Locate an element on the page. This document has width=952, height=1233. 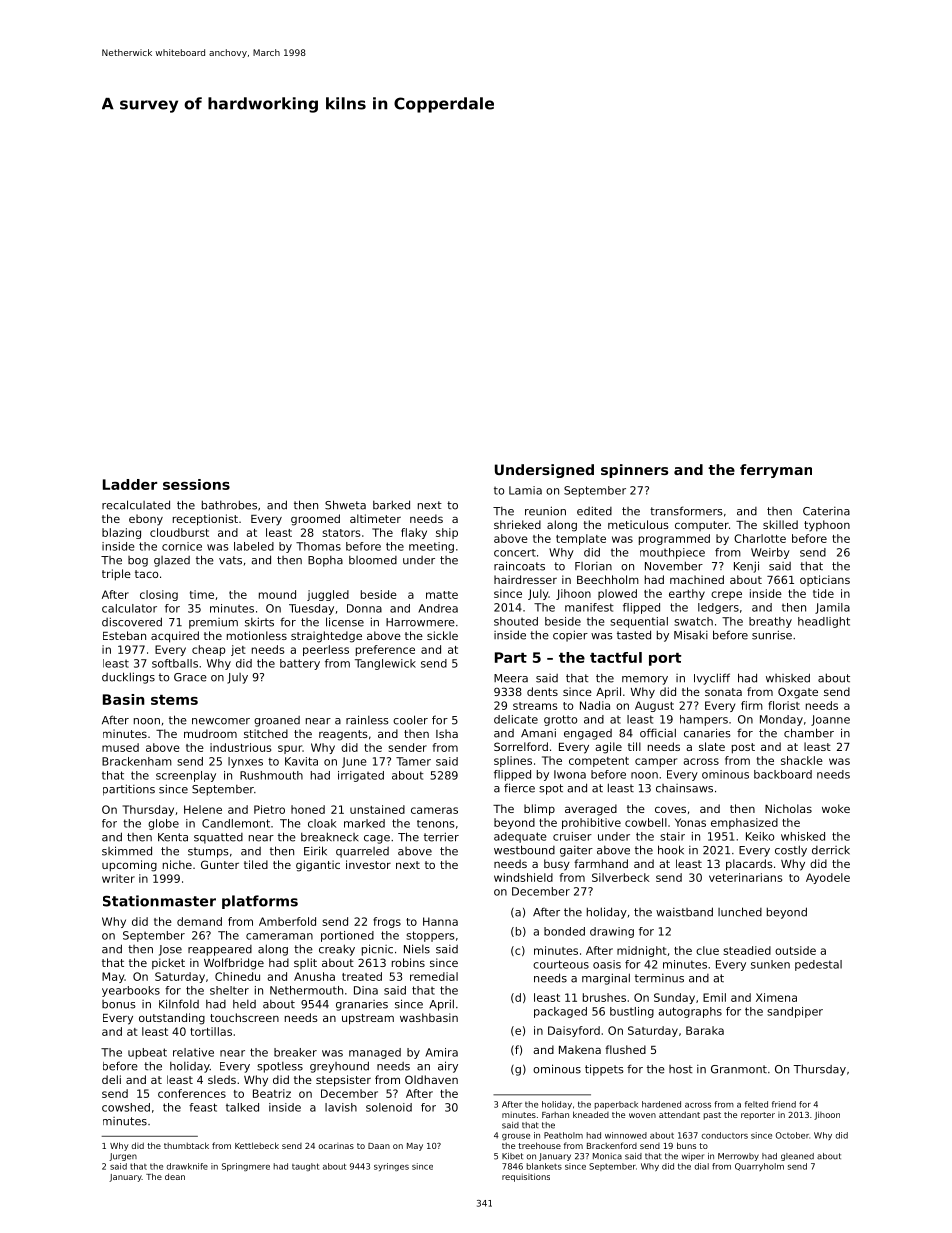
upcoming is located at coordinates (129, 866).
